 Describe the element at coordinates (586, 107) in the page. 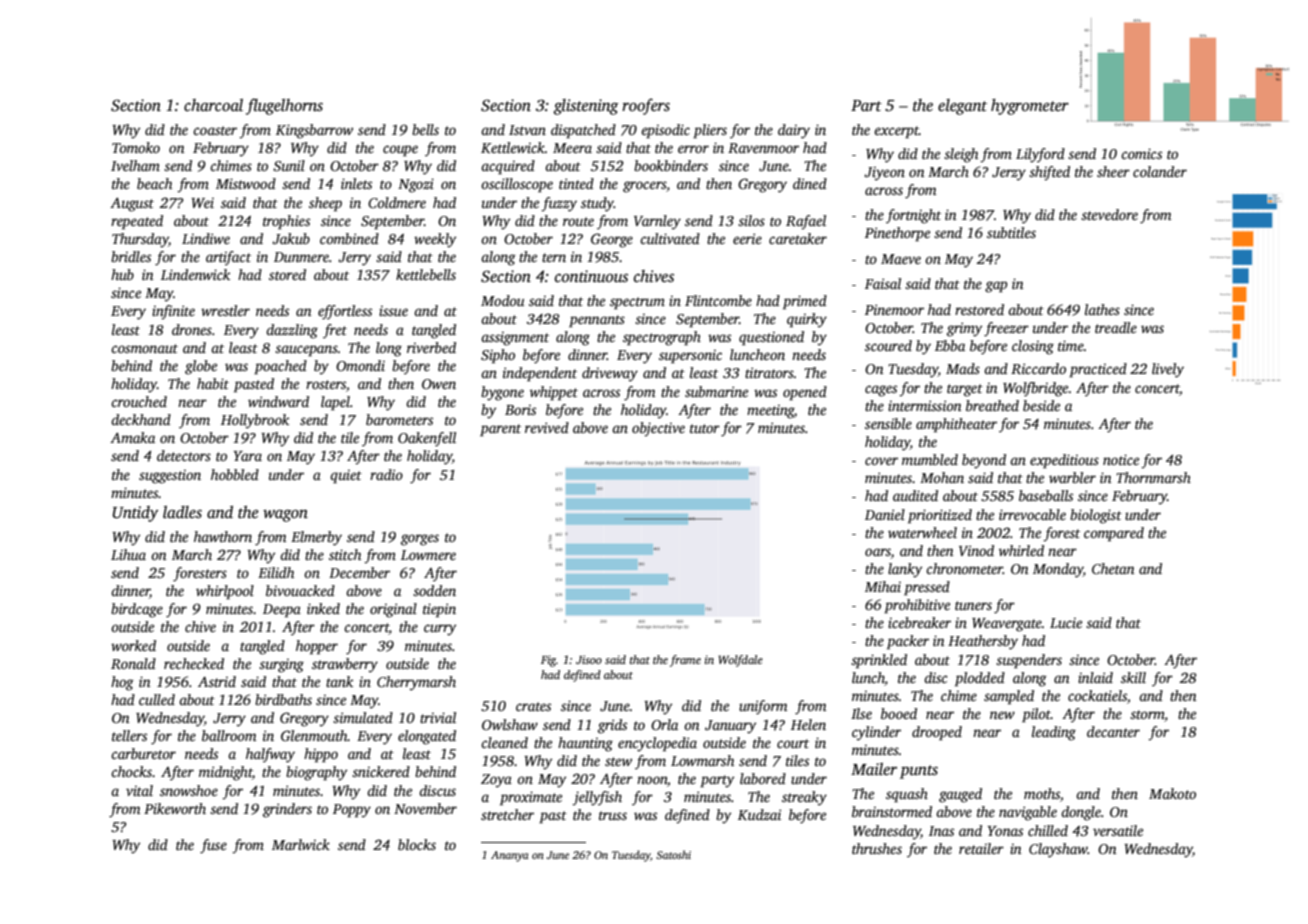

I see `glistening` at that location.
